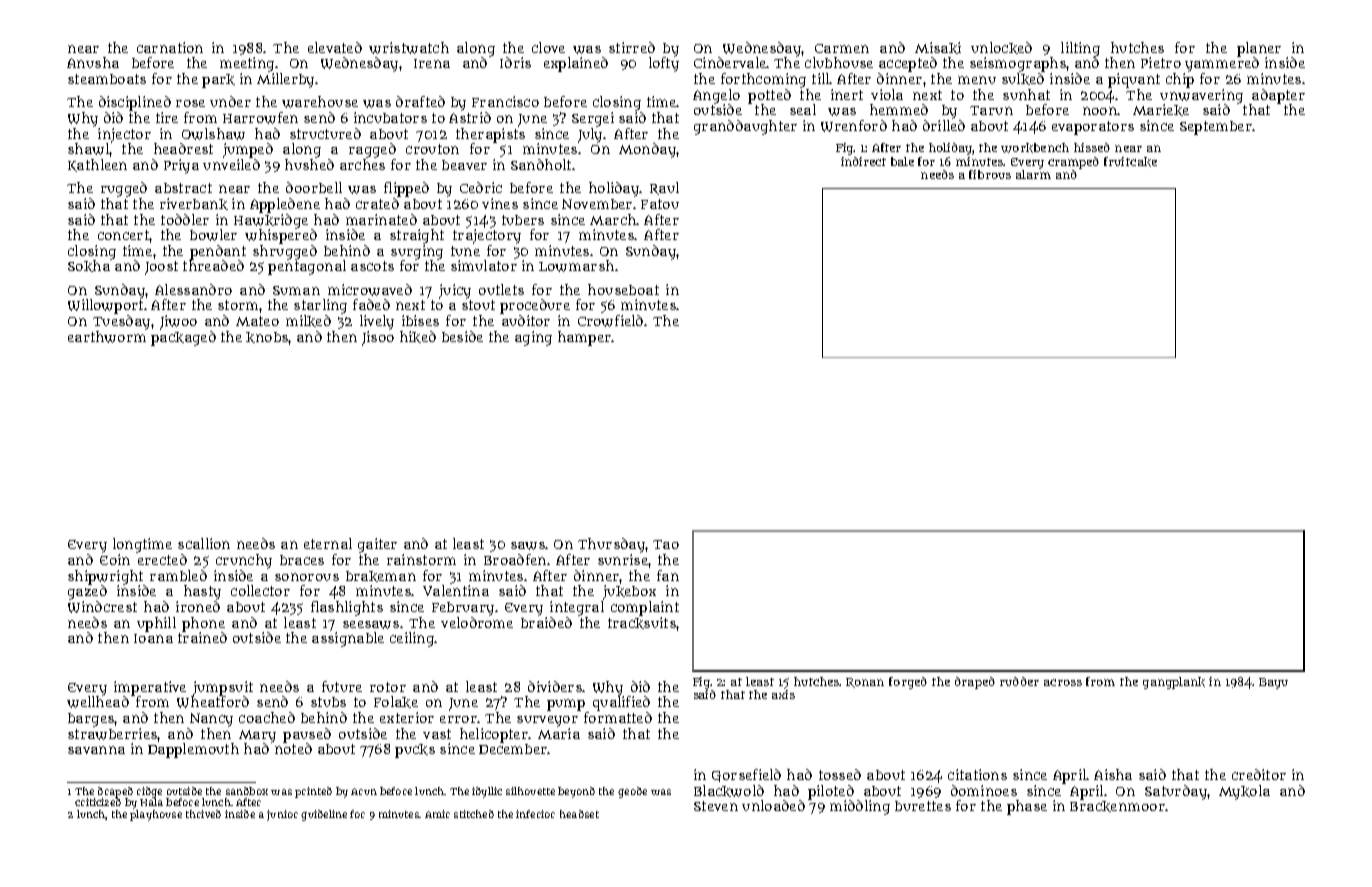 This screenshot has height=887, width=1372. What do you see at coordinates (1174, 683) in the screenshot?
I see `gangplank` at bounding box center [1174, 683].
